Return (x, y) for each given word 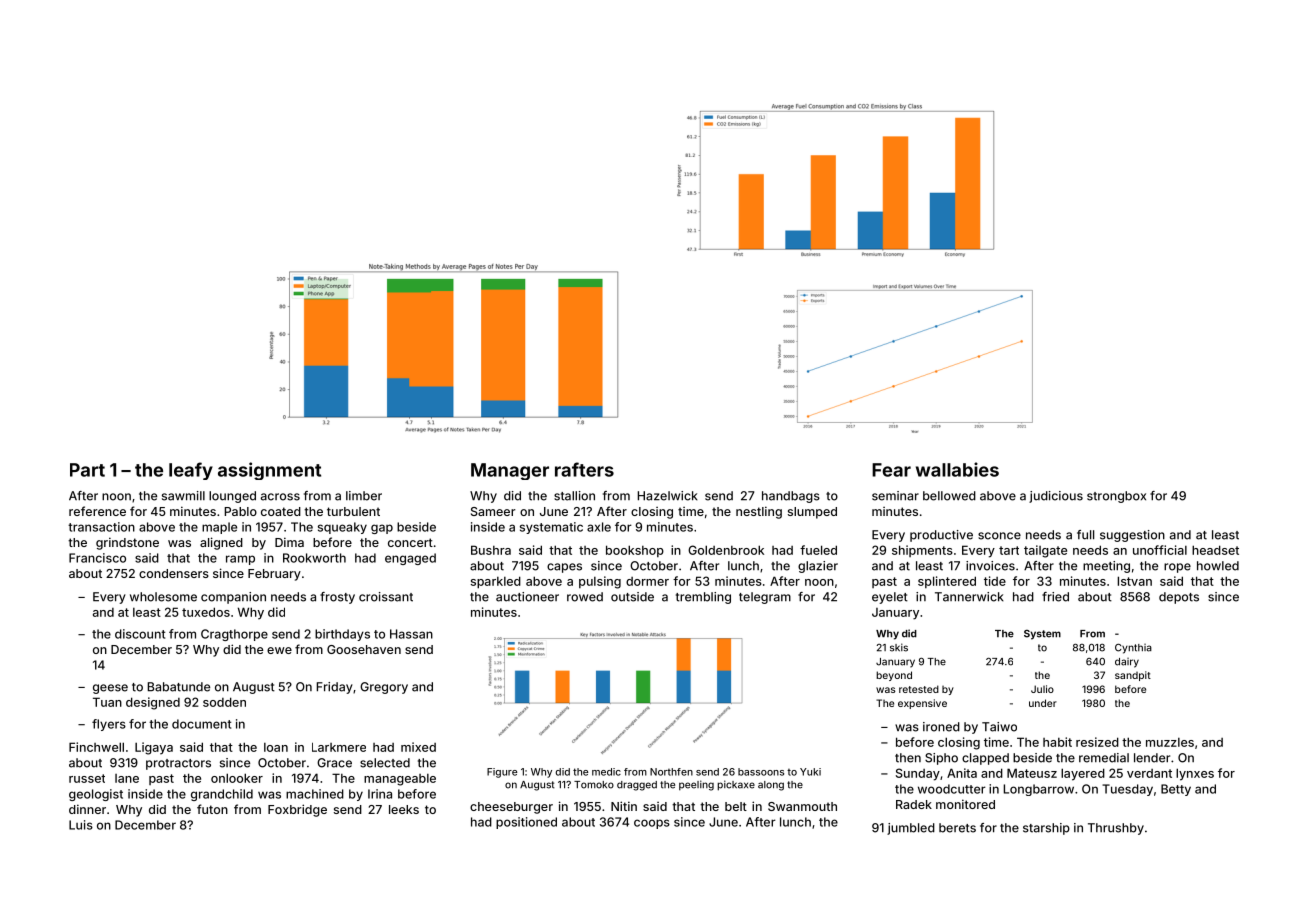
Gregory (384, 688)
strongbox (1116, 497)
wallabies (957, 469)
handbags (791, 497)
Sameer (493, 511)
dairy (1127, 663)
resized (1097, 742)
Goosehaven (364, 649)
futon (212, 809)
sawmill (183, 496)
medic (606, 772)
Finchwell (96, 747)
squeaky (342, 528)
